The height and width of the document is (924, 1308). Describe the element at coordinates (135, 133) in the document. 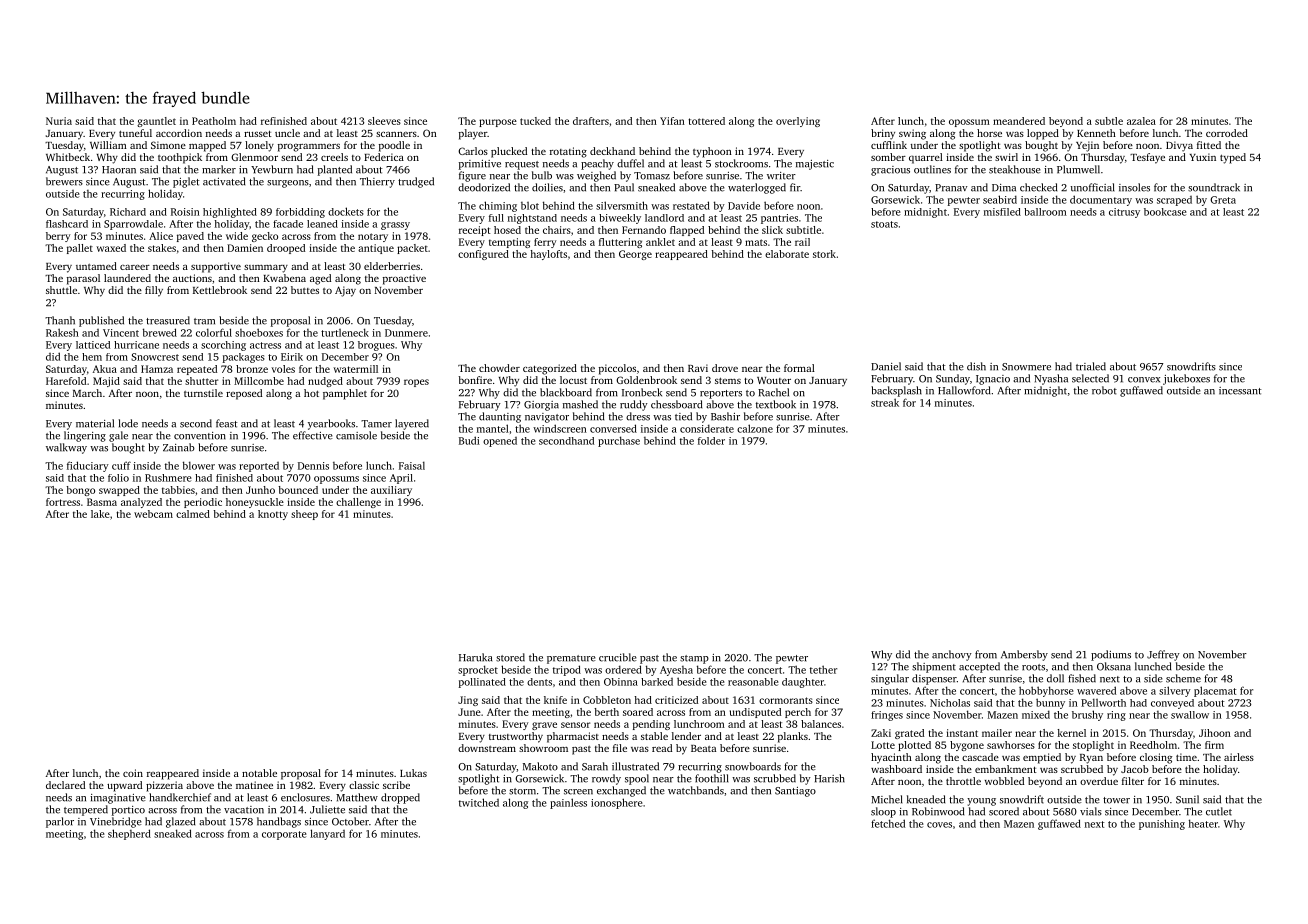

I see `tuneful` at that location.
